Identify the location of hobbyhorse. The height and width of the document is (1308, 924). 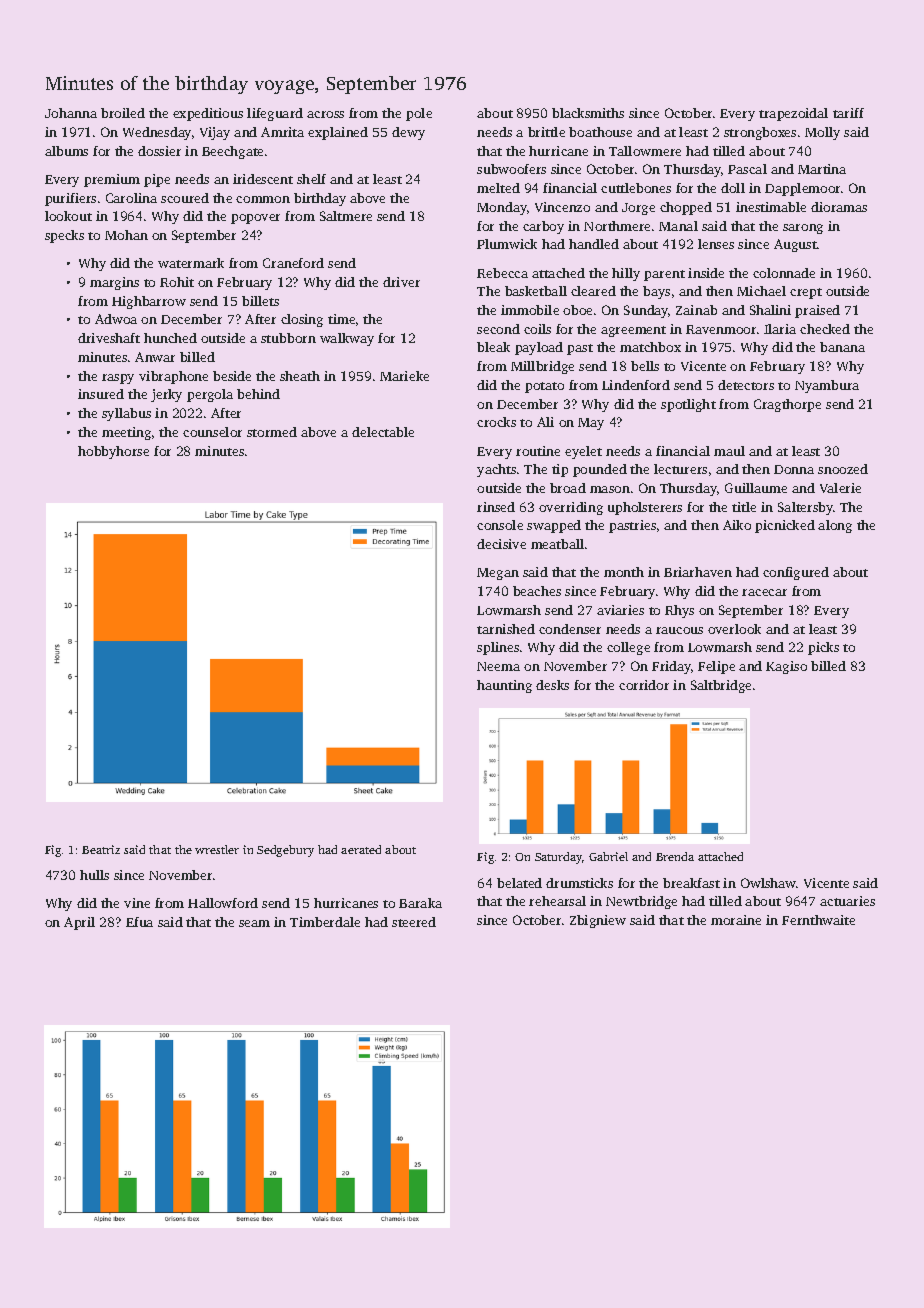
(113, 452).
